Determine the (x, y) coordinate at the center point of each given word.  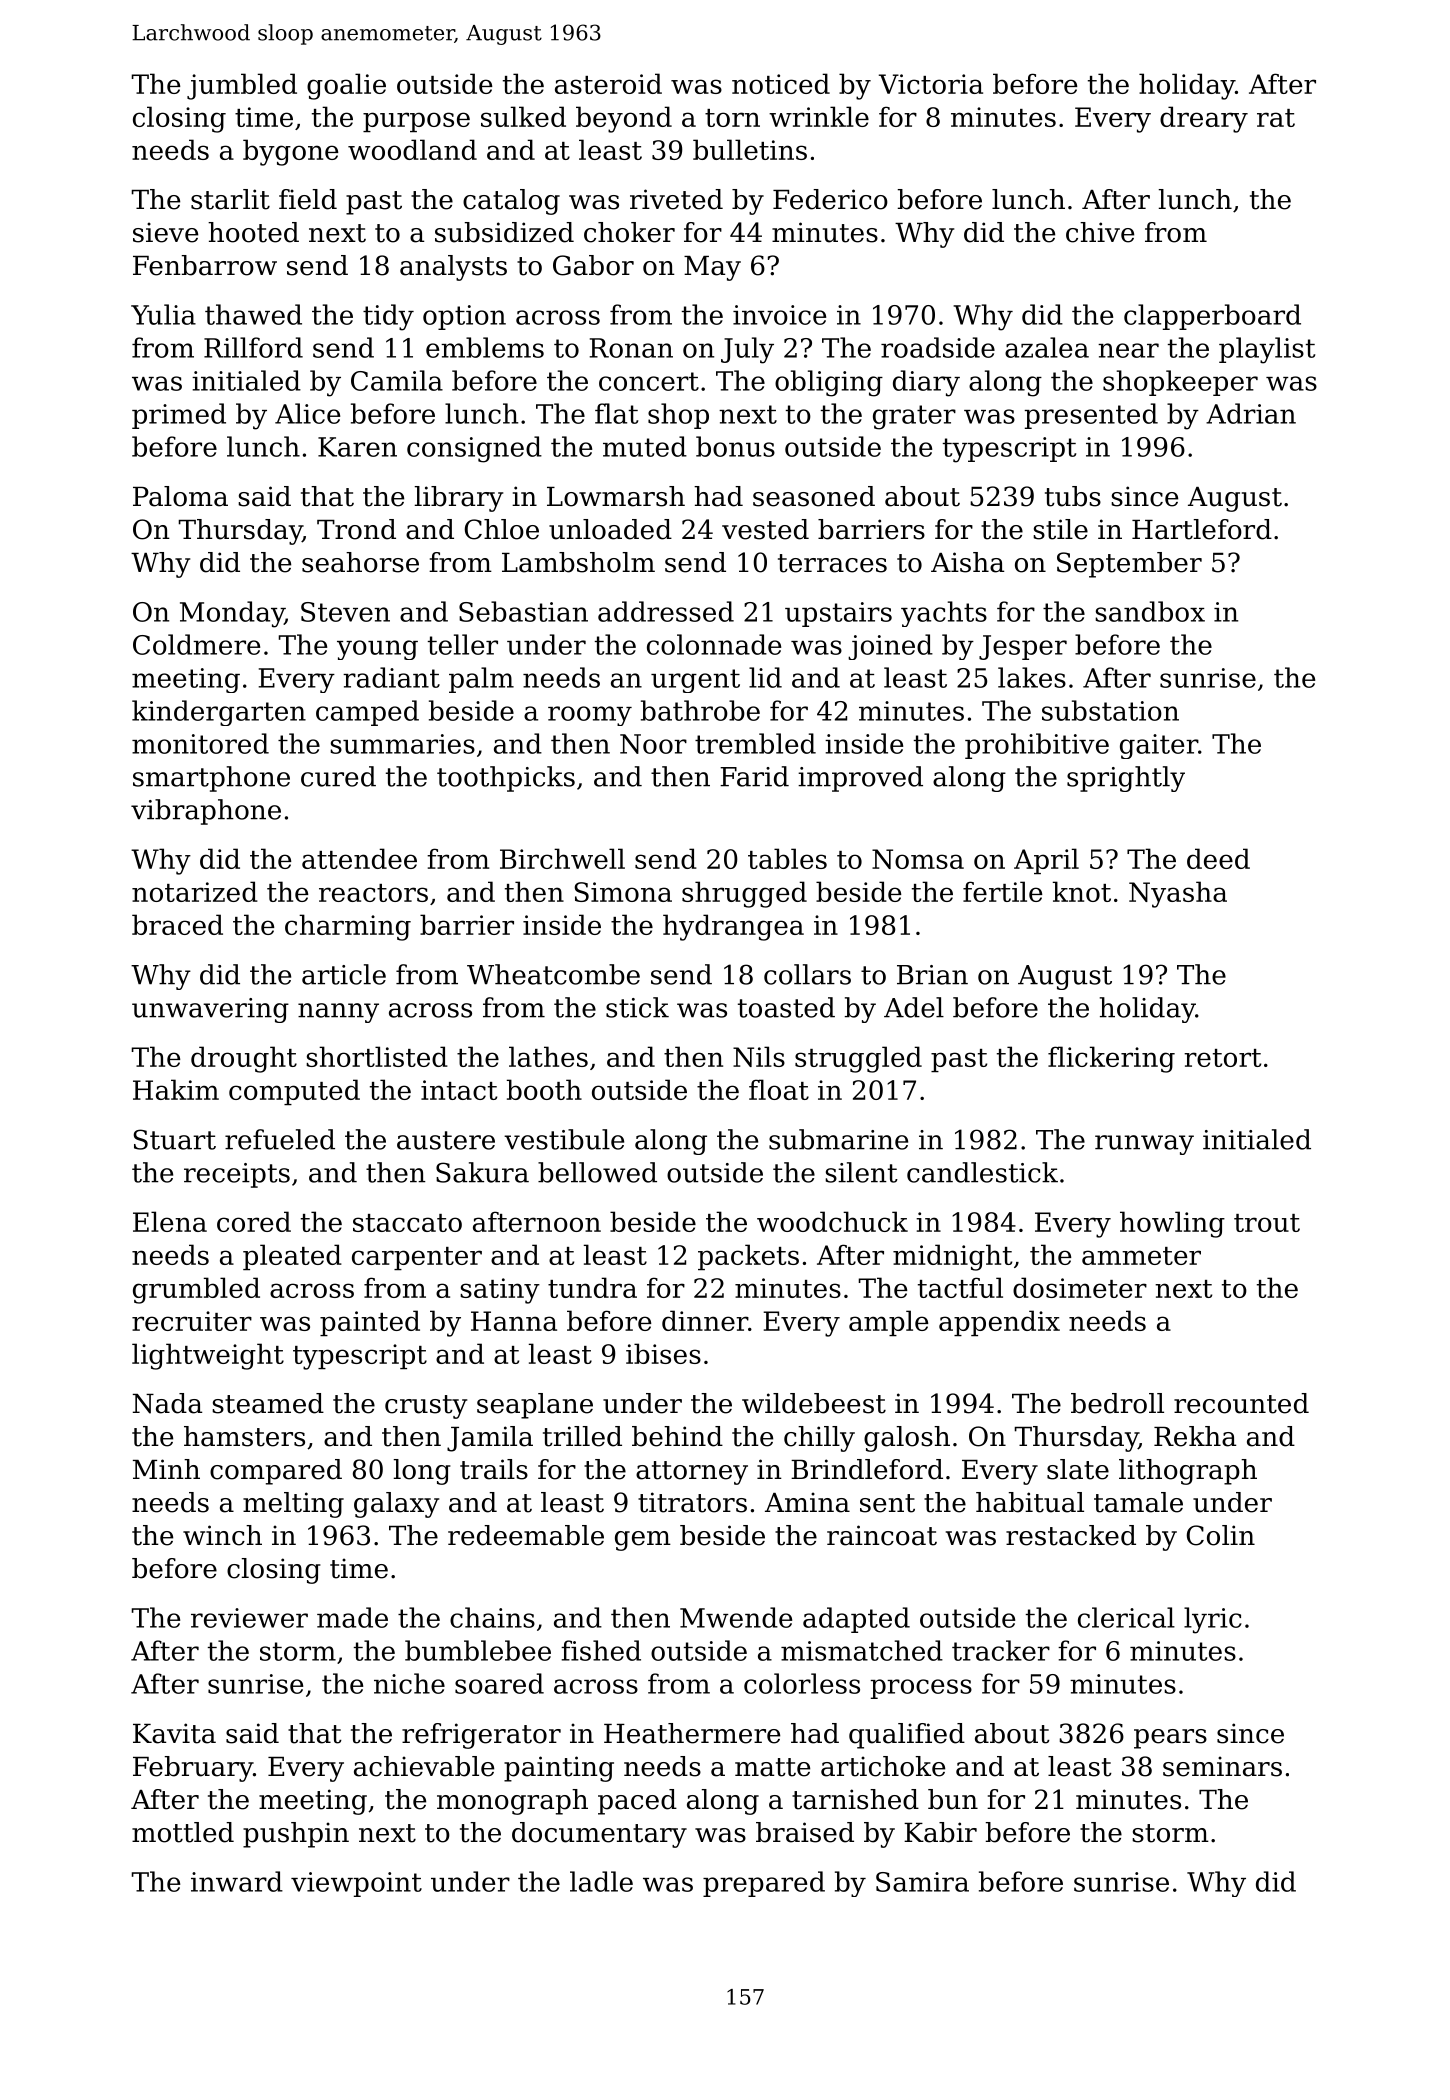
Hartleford (1202, 529)
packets (748, 1257)
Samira (922, 1882)
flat (616, 413)
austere (446, 1140)
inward (237, 1881)
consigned (474, 449)
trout (1267, 1223)
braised (805, 1832)
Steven (345, 612)
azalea (1047, 347)
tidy (388, 317)
